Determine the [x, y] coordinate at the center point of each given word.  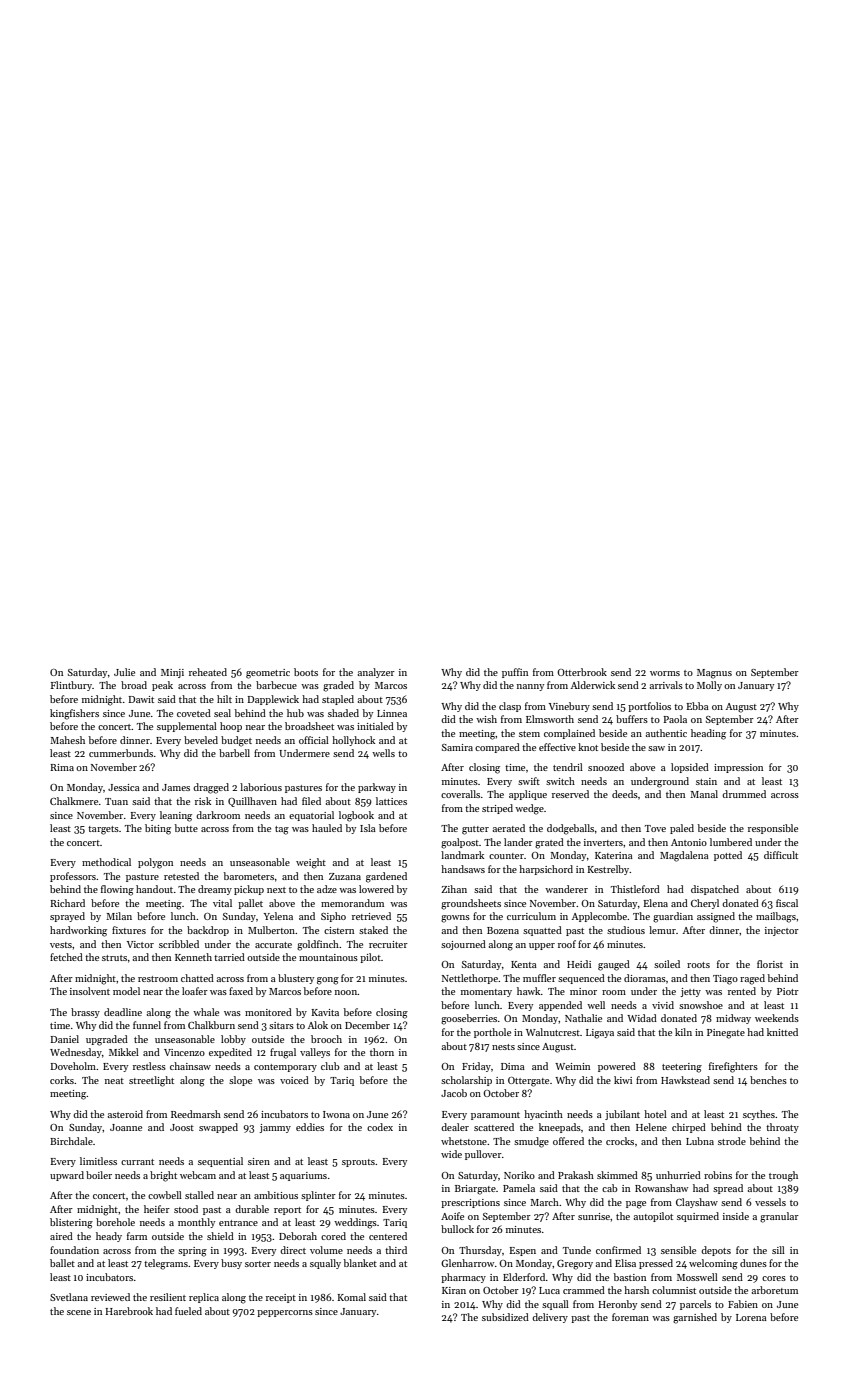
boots [306, 672]
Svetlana [69, 1297]
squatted [542, 931]
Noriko [519, 1175]
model [126, 991]
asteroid [125, 1114]
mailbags [776, 917]
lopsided [690, 768]
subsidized [505, 1317]
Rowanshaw [661, 1188]
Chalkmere [74, 801]
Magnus [714, 674]
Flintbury [71, 686]
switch [560, 781]
